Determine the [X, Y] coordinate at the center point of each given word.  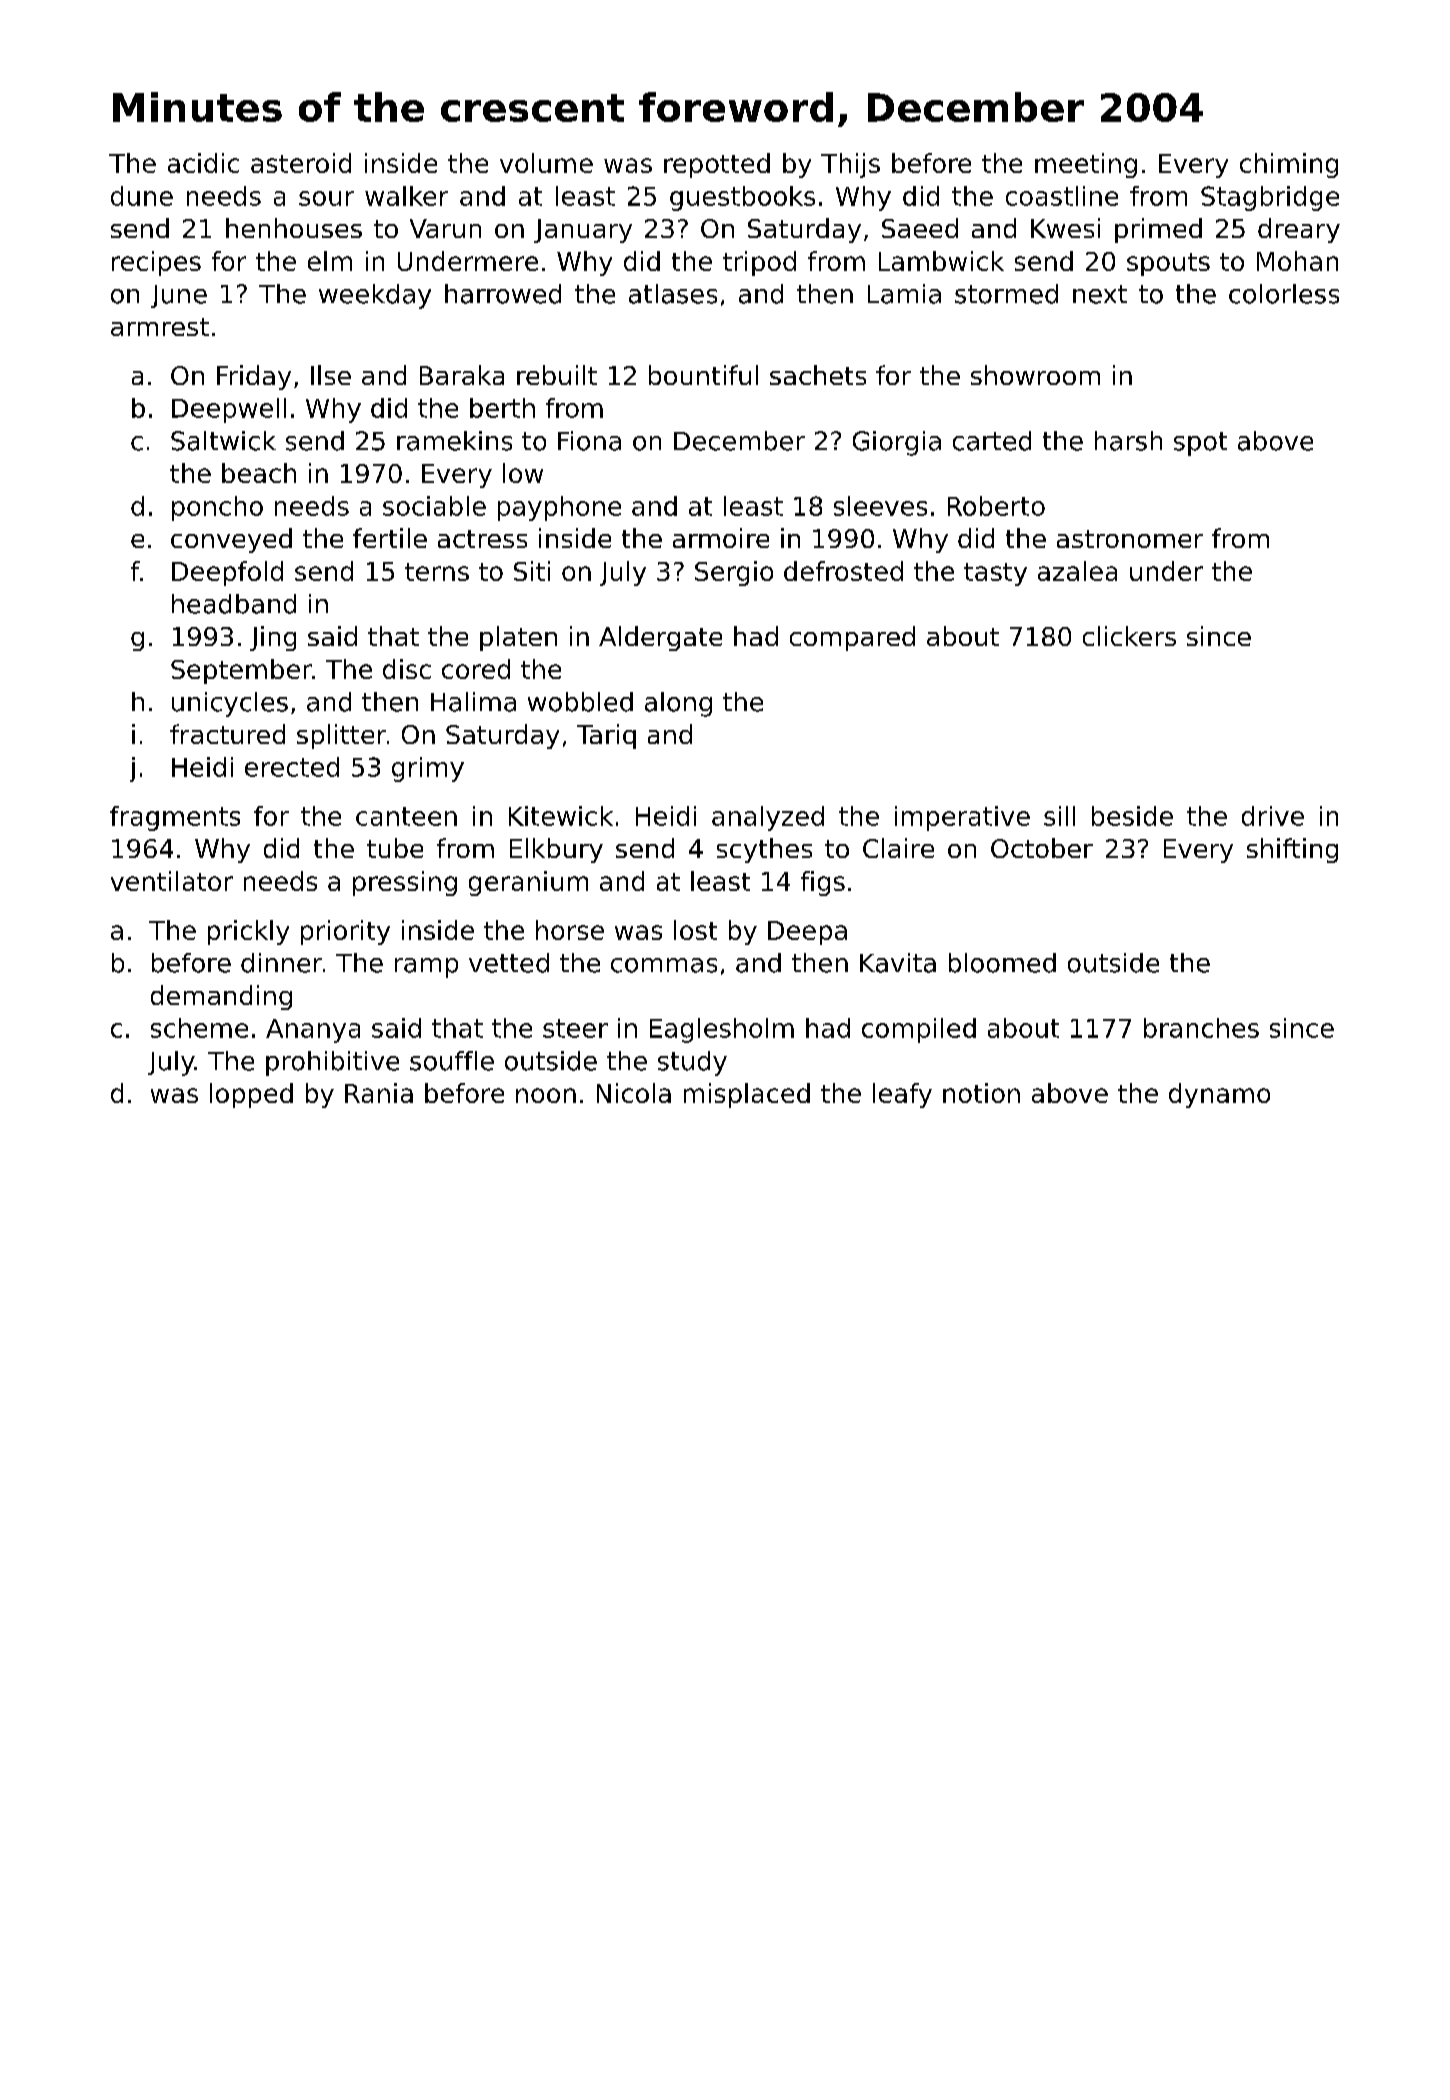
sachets [818, 375]
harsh [1128, 441]
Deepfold [227, 573]
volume [546, 163]
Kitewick [561, 816]
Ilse [331, 375]
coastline [1062, 196]
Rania [379, 1093]
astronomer [1130, 539]
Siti [532, 571]
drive [1273, 816]
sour [326, 198]
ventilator [172, 881]
